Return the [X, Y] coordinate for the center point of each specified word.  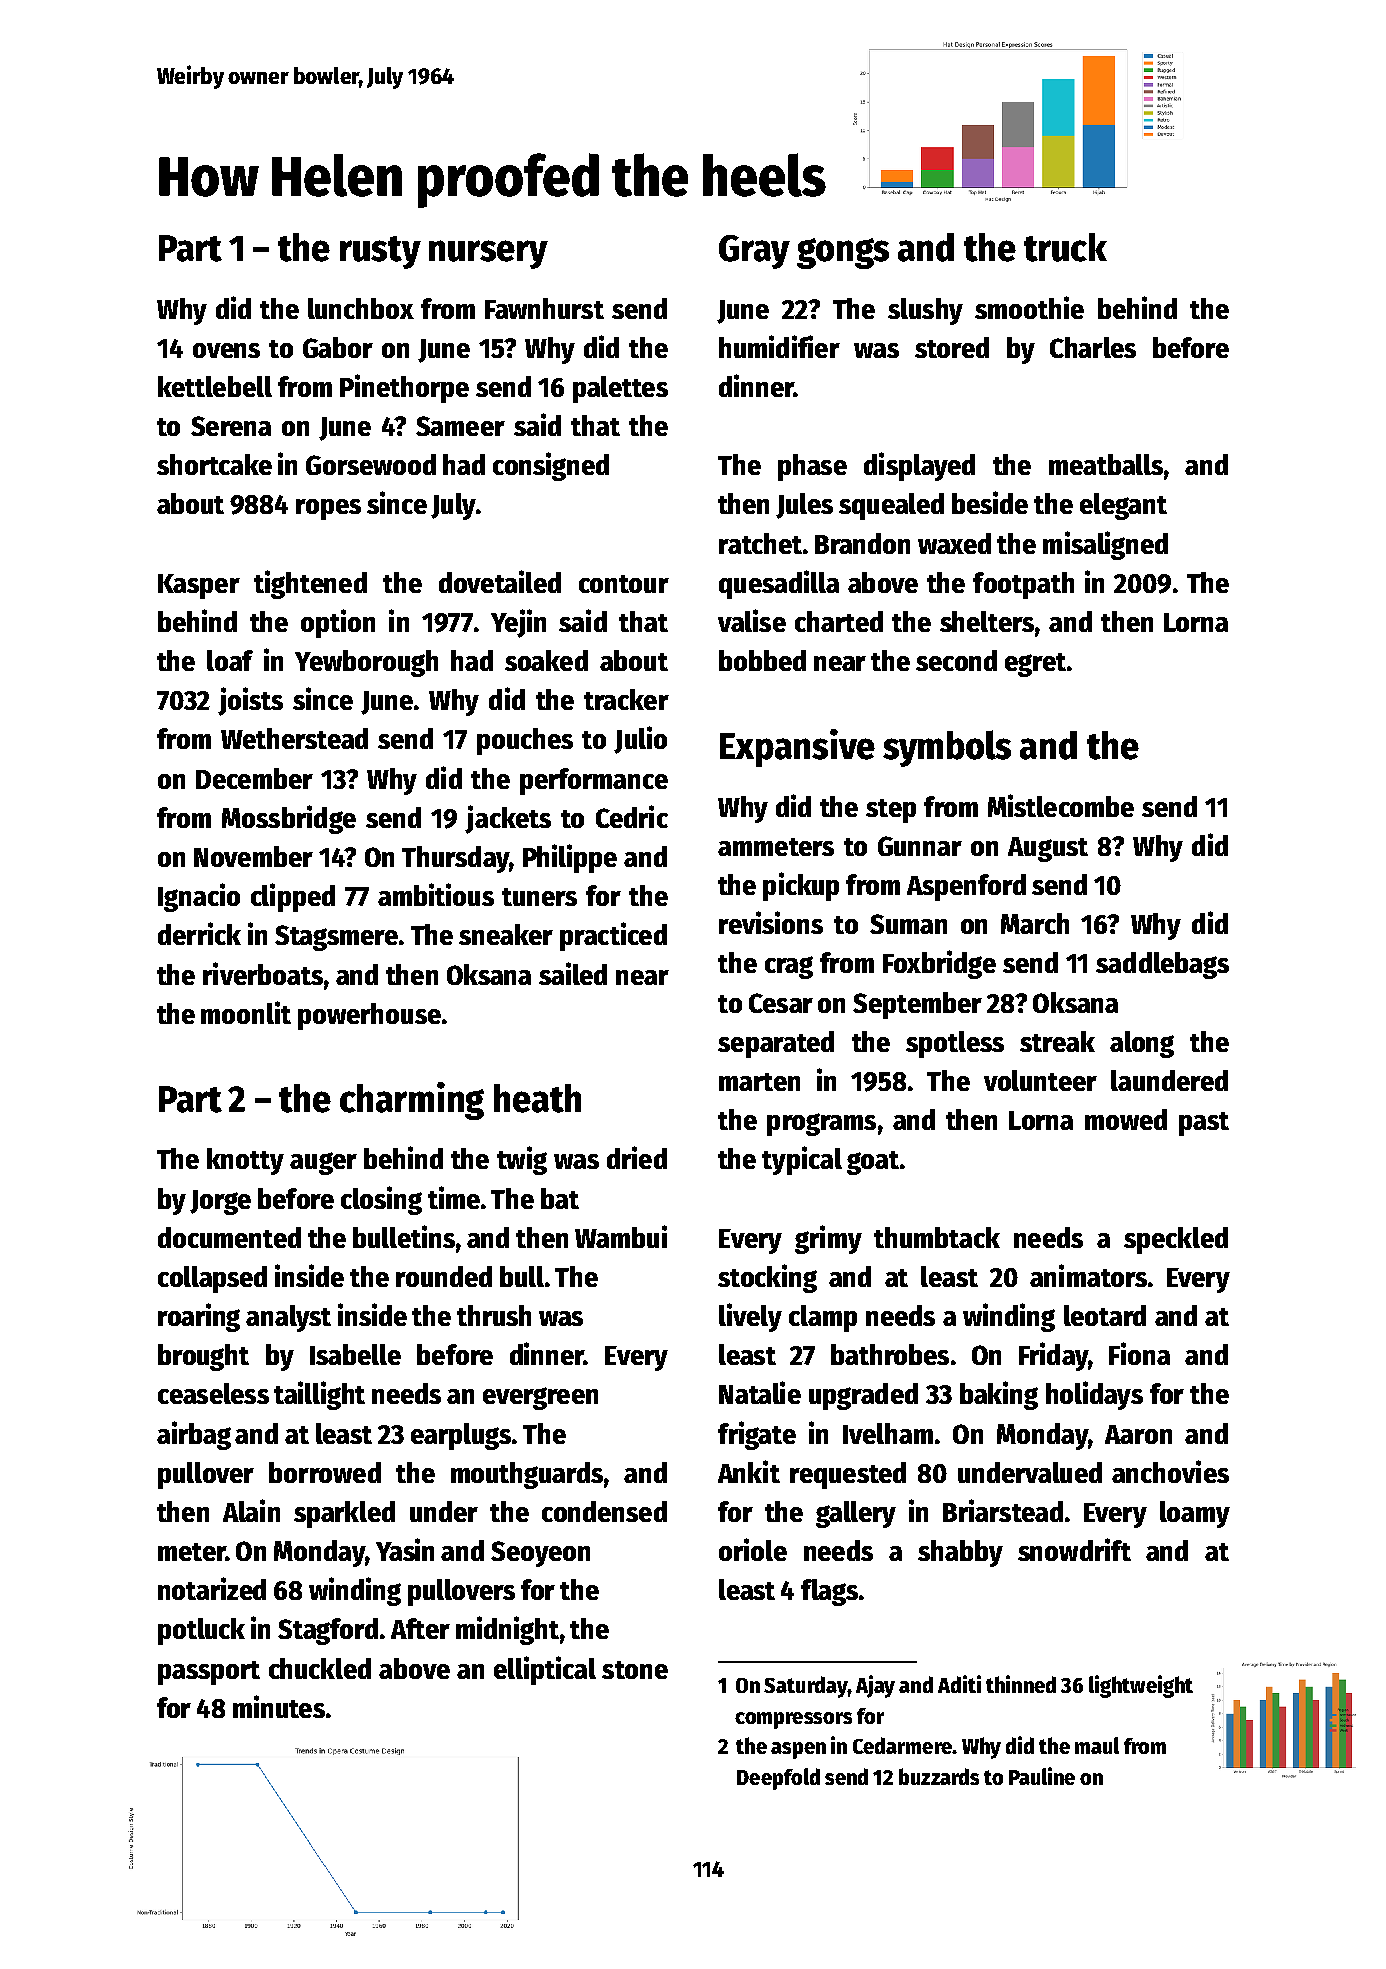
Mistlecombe [1061, 805]
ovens [226, 350]
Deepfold [778, 1779]
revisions [771, 922]
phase [812, 467]
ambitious [436, 894]
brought [203, 1357]
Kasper [199, 586]
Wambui [621, 1236]
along [1142, 1044]
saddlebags [1162, 965]
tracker [626, 699]
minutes [279, 1706]
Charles [1093, 347]
